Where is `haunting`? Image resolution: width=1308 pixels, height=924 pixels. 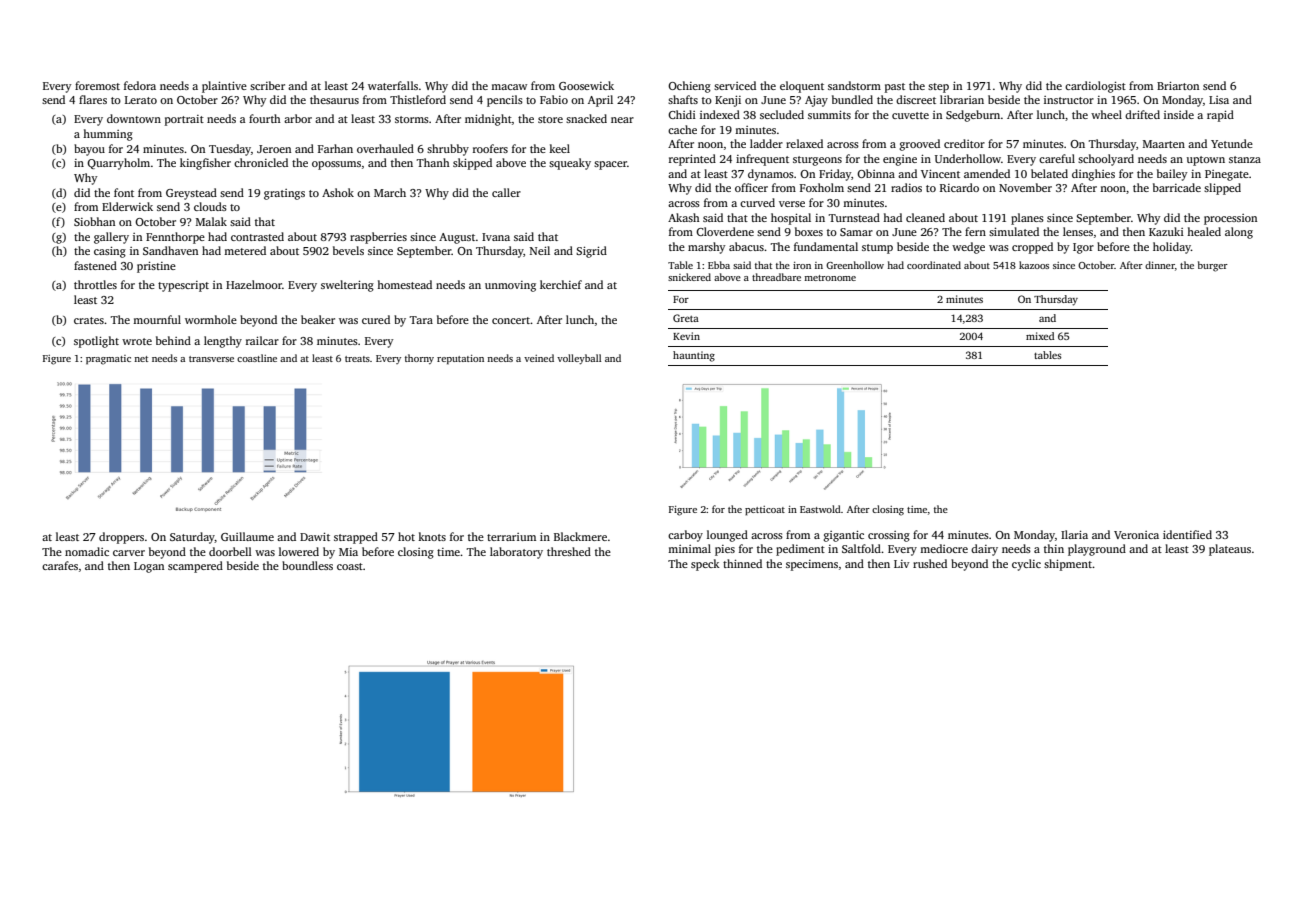
haunting is located at coordinates (694, 356).
